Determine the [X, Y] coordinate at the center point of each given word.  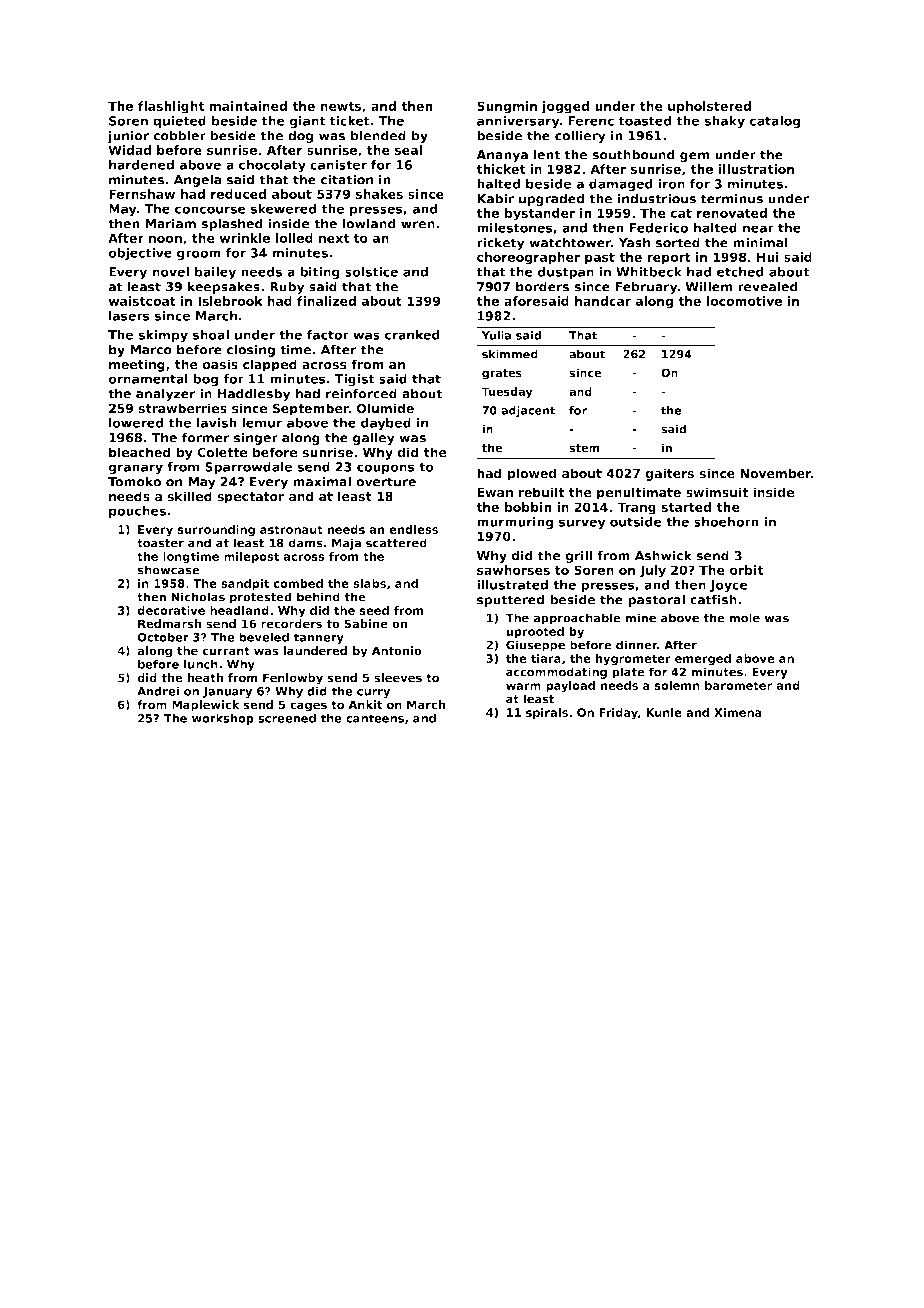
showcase [168, 570]
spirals [547, 713]
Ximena [738, 712]
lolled [294, 238]
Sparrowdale [248, 468]
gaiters [669, 474]
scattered [396, 543]
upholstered [709, 107]
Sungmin [507, 107]
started [686, 507]
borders [542, 286]
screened [287, 718]
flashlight [171, 107]
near [758, 229]
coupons [386, 469]
